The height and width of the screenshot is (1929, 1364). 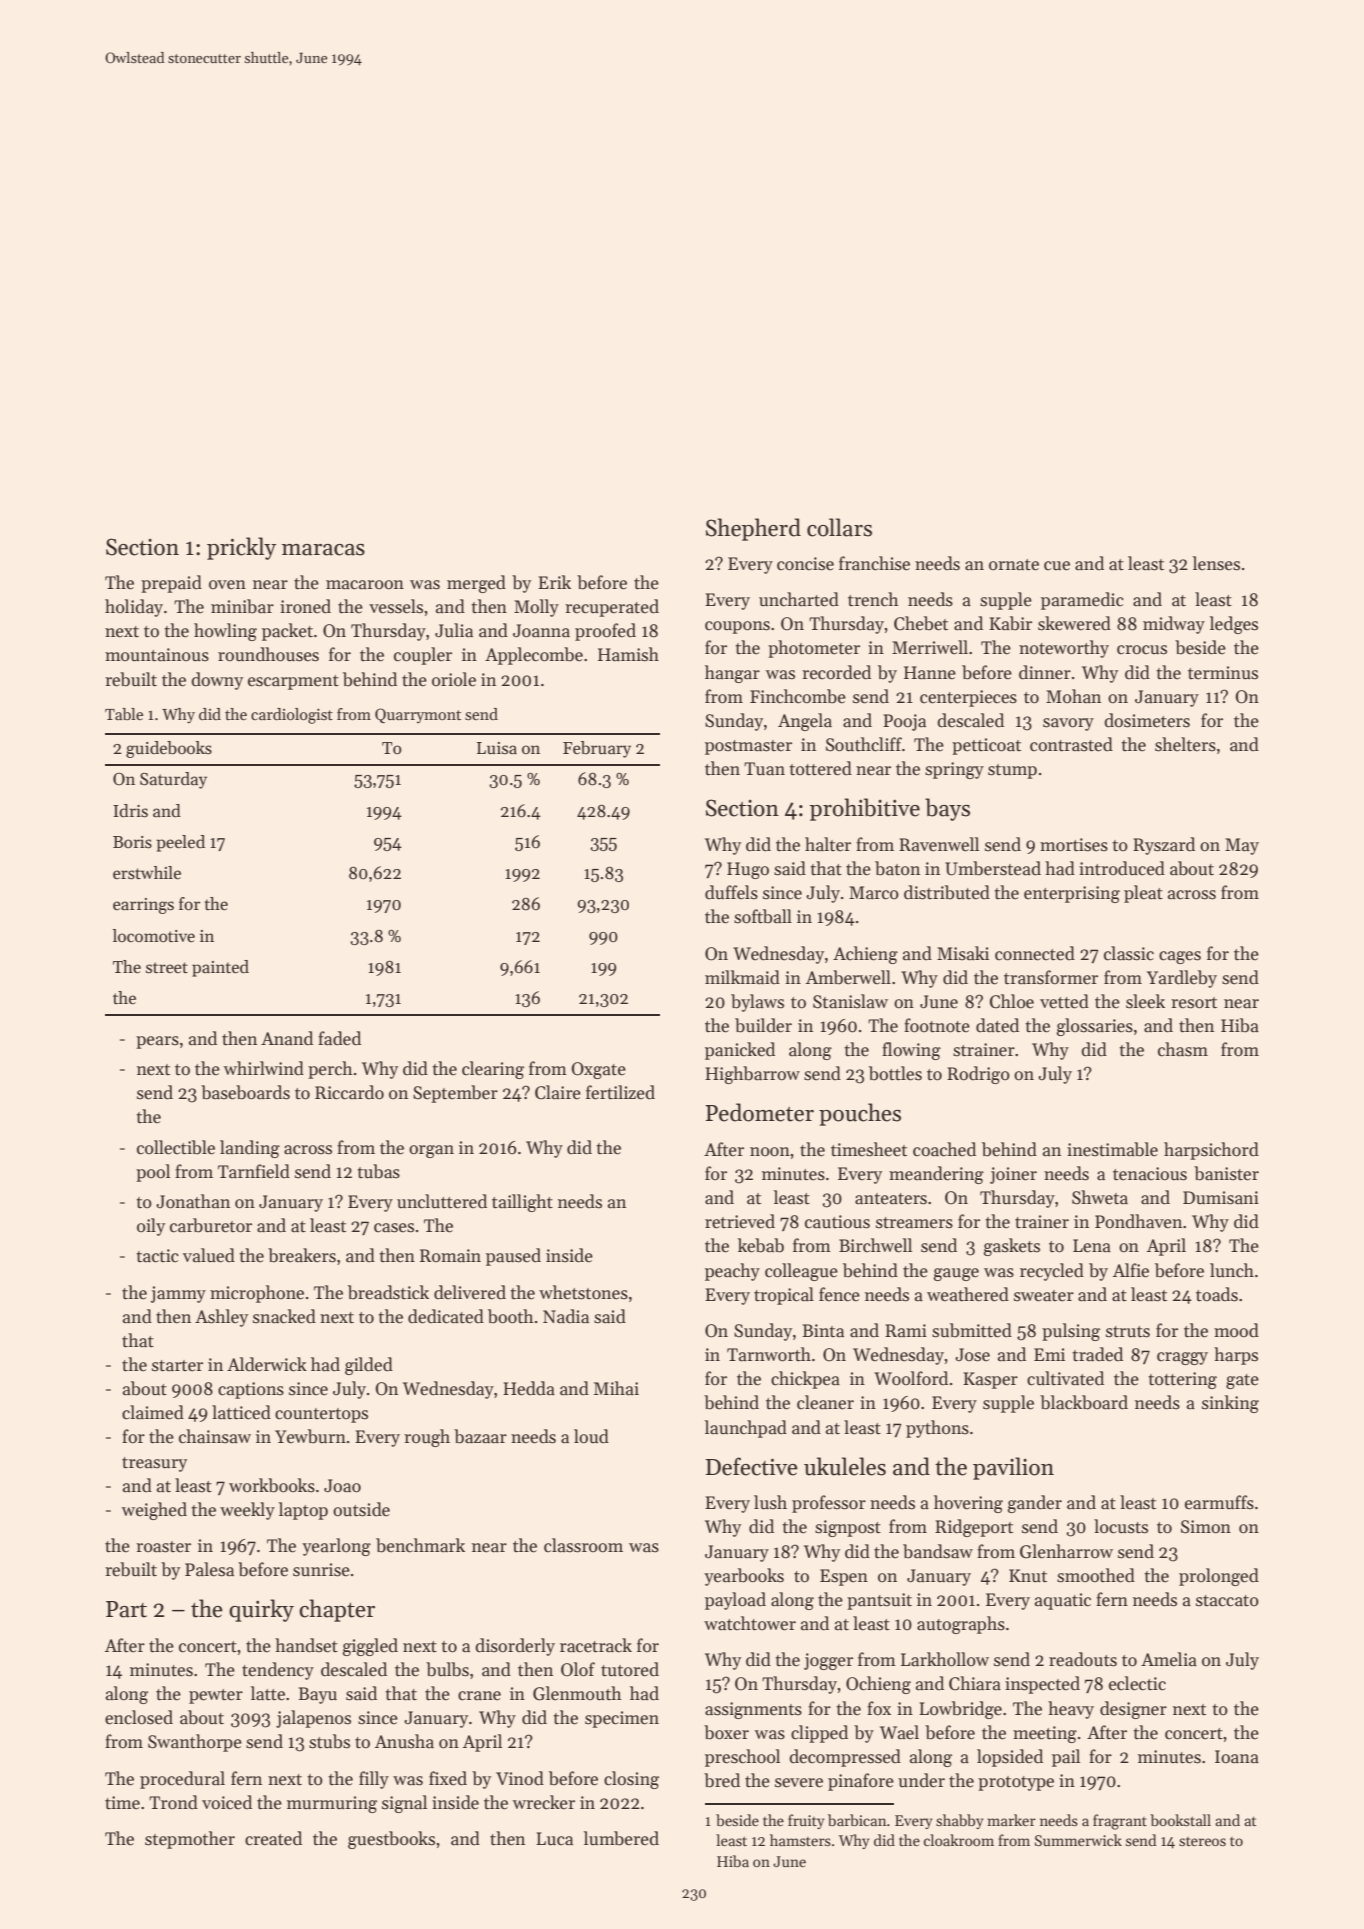 What do you see at coordinates (221, 1318) in the screenshot?
I see `Ashley` at bounding box center [221, 1318].
